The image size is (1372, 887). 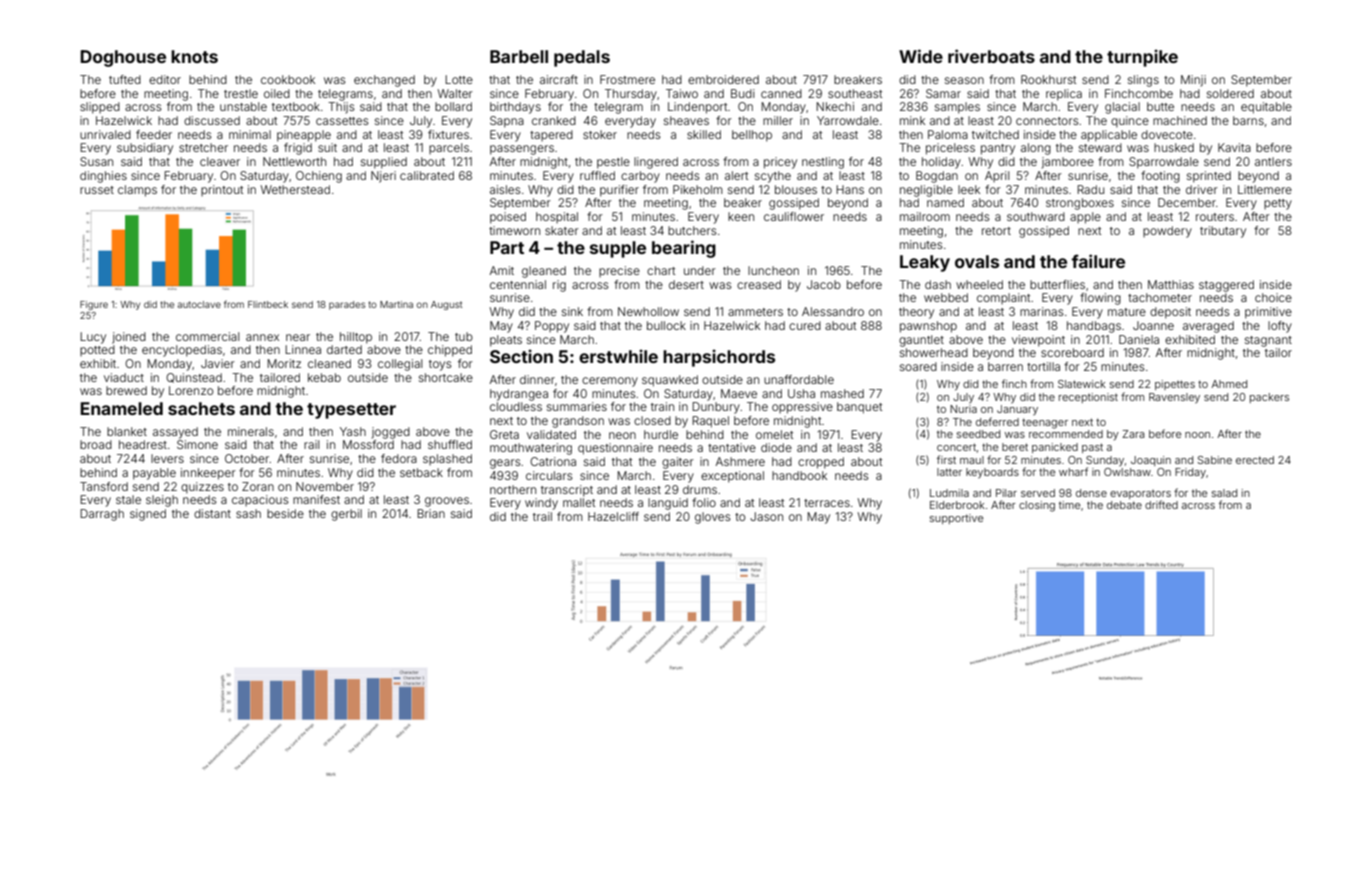 I want to click on deferred, so click(x=997, y=421).
